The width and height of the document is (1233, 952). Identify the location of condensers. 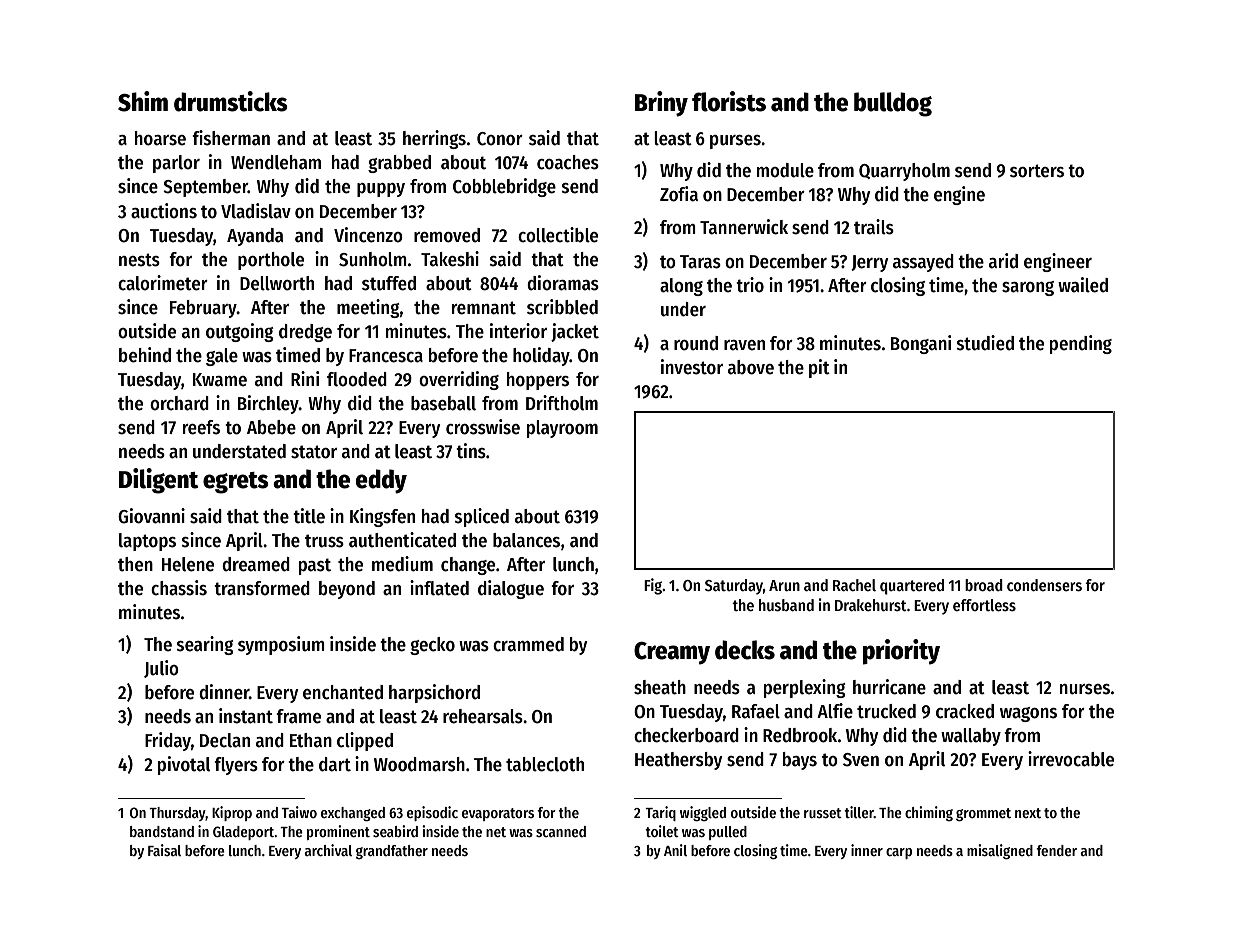
(1044, 585).
